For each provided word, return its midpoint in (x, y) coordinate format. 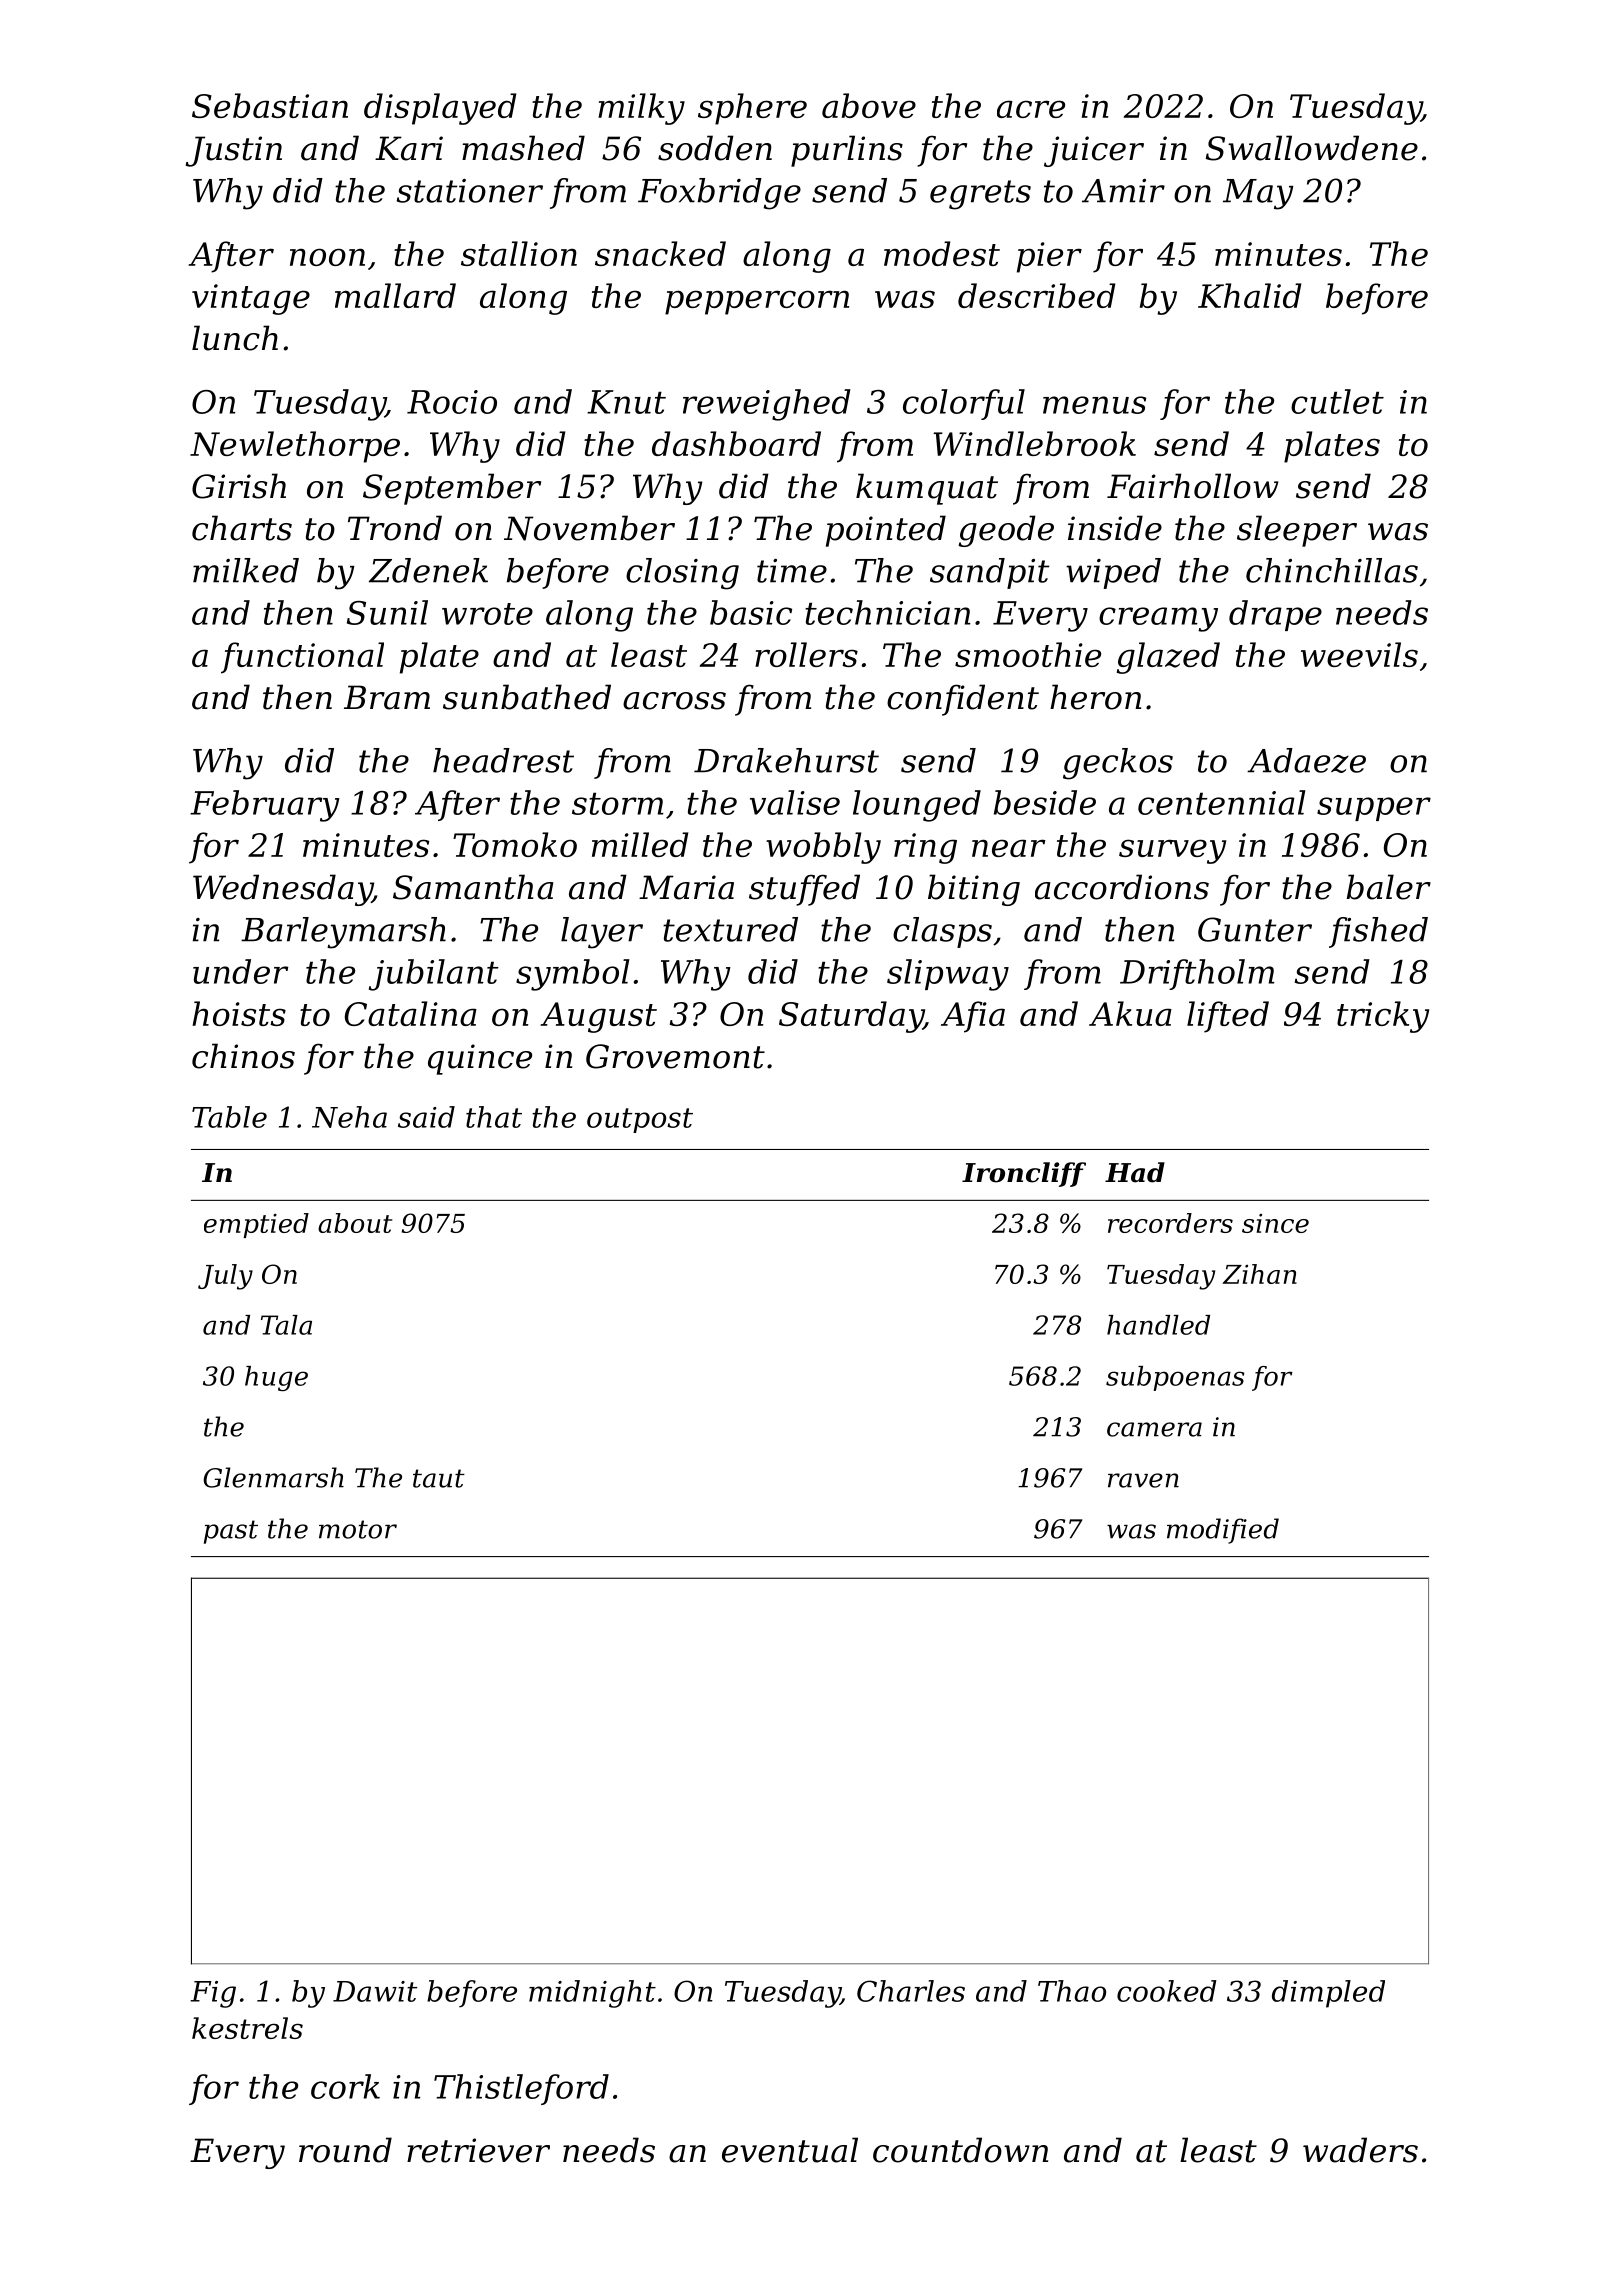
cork (345, 2086)
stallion (519, 253)
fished (1378, 932)
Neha (349, 1117)
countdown (960, 2150)
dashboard (736, 443)
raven (1143, 1480)
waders (1360, 2150)
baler (1388, 887)
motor (358, 1529)
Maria (686, 887)
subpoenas (1175, 1378)
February (265, 806)
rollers (806, 654)
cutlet (1337, 401)
